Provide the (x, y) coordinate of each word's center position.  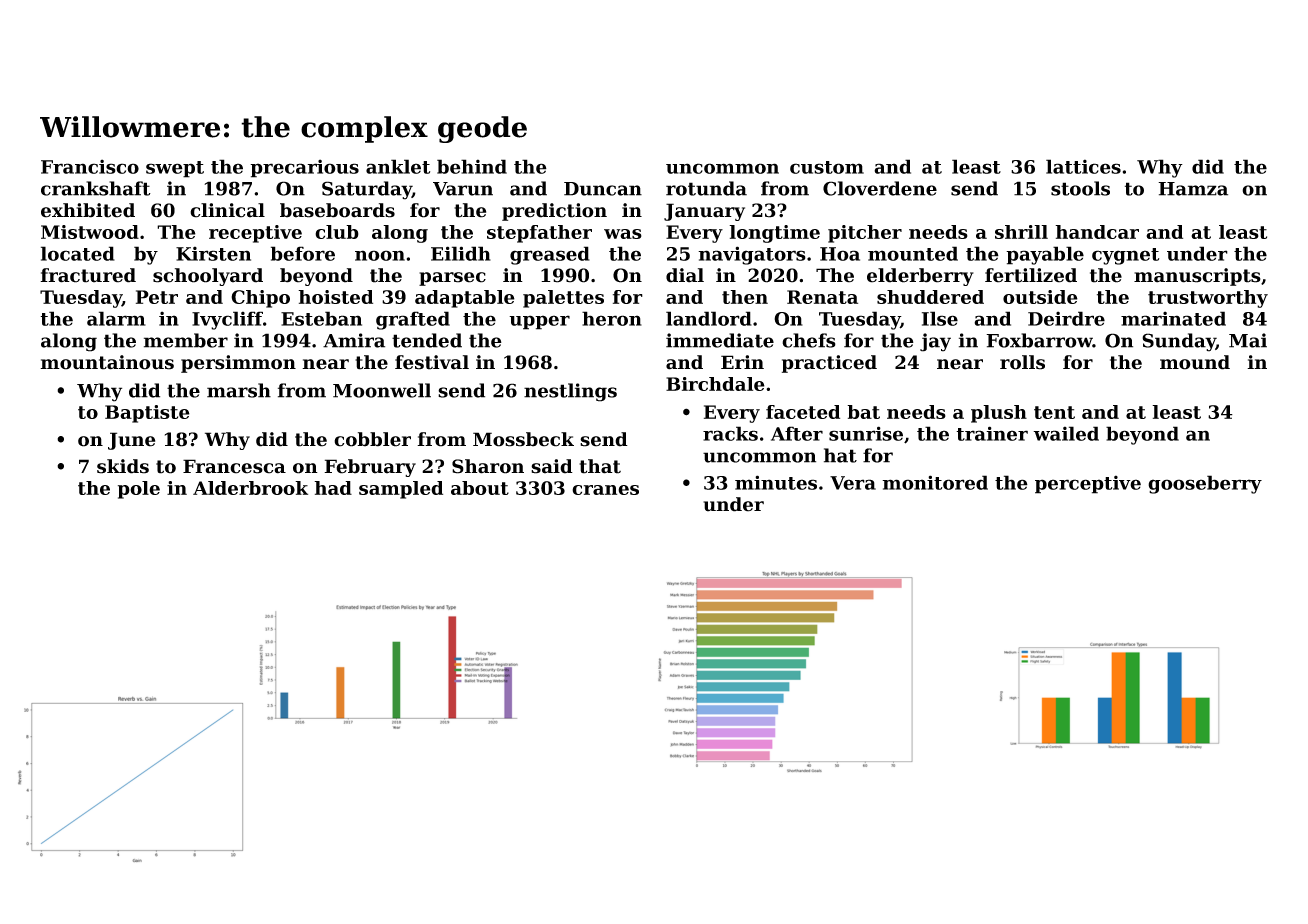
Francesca (234, 466)
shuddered (930, 297)
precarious (304, 168)
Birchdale (715, 384)
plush (999, 414)
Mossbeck (523, 439)
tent (1054, 412)
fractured (88, 275)
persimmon (238, 364)
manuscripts (1197, 277)
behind (472, 166)
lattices (1083, 166)
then (745, 297)
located (78, 253)
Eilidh (461, 253)
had (333, 488)
